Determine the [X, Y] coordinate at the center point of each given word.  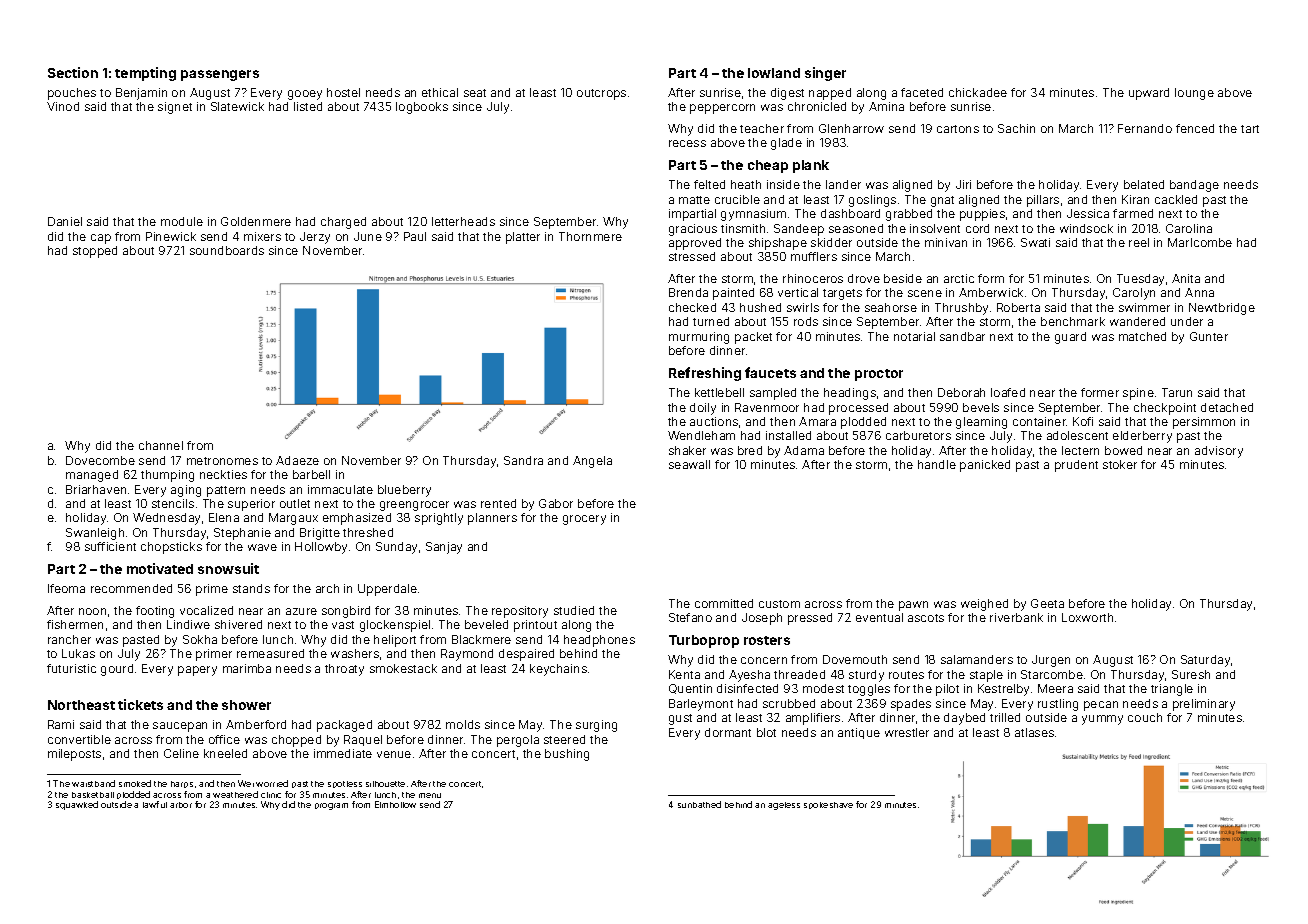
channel [161, 445]
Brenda [688, 292]
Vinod [63, 106]
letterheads [463, 221]
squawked [77, 805]
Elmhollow [395, 804]
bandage [1194, 186]
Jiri [963, 184]
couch [1145, 717]
